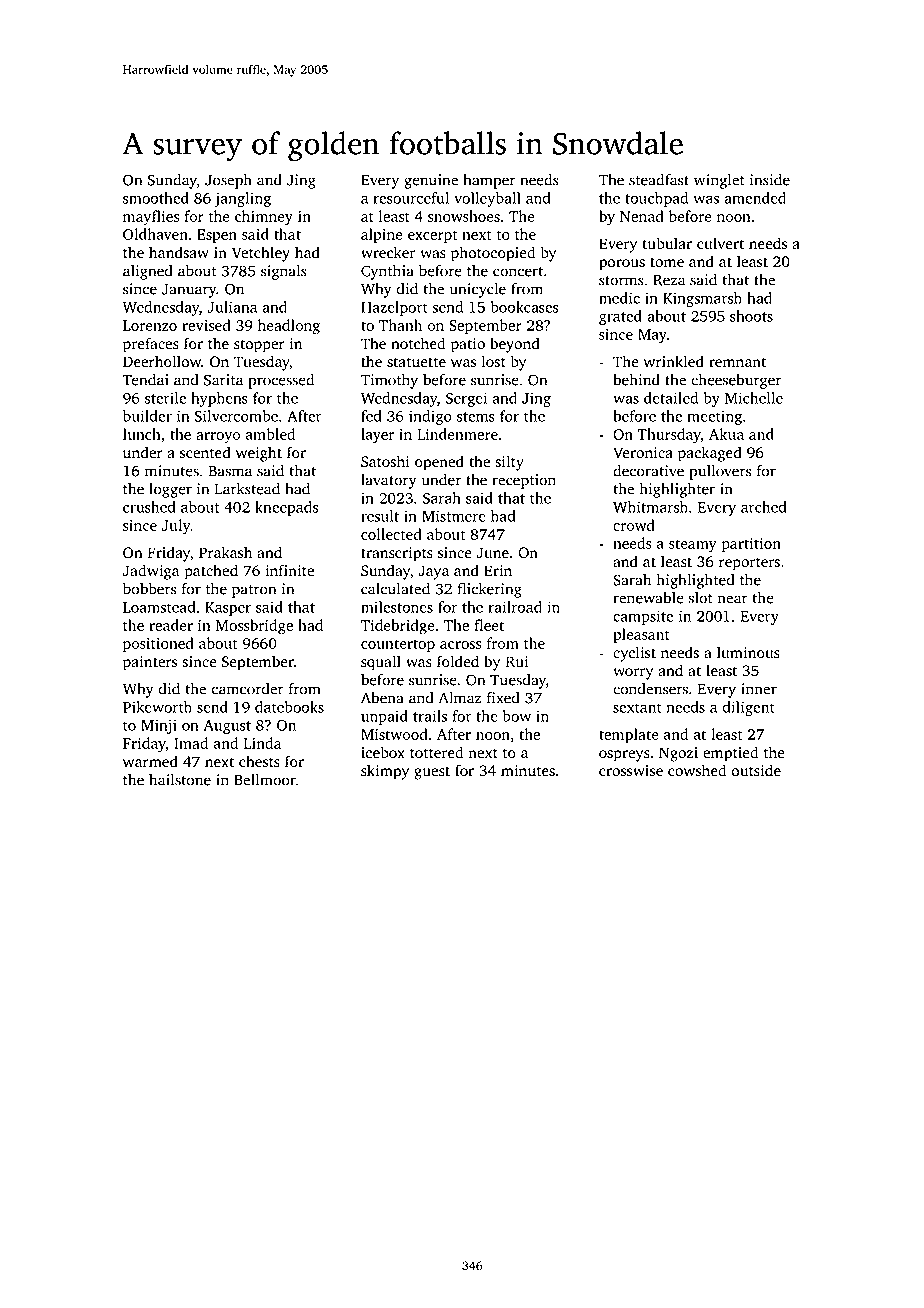 This screenshot has width=924, height=1308. Describe the element at coordinates (468, 345) in the screenshot. I see `patio` at that location.
